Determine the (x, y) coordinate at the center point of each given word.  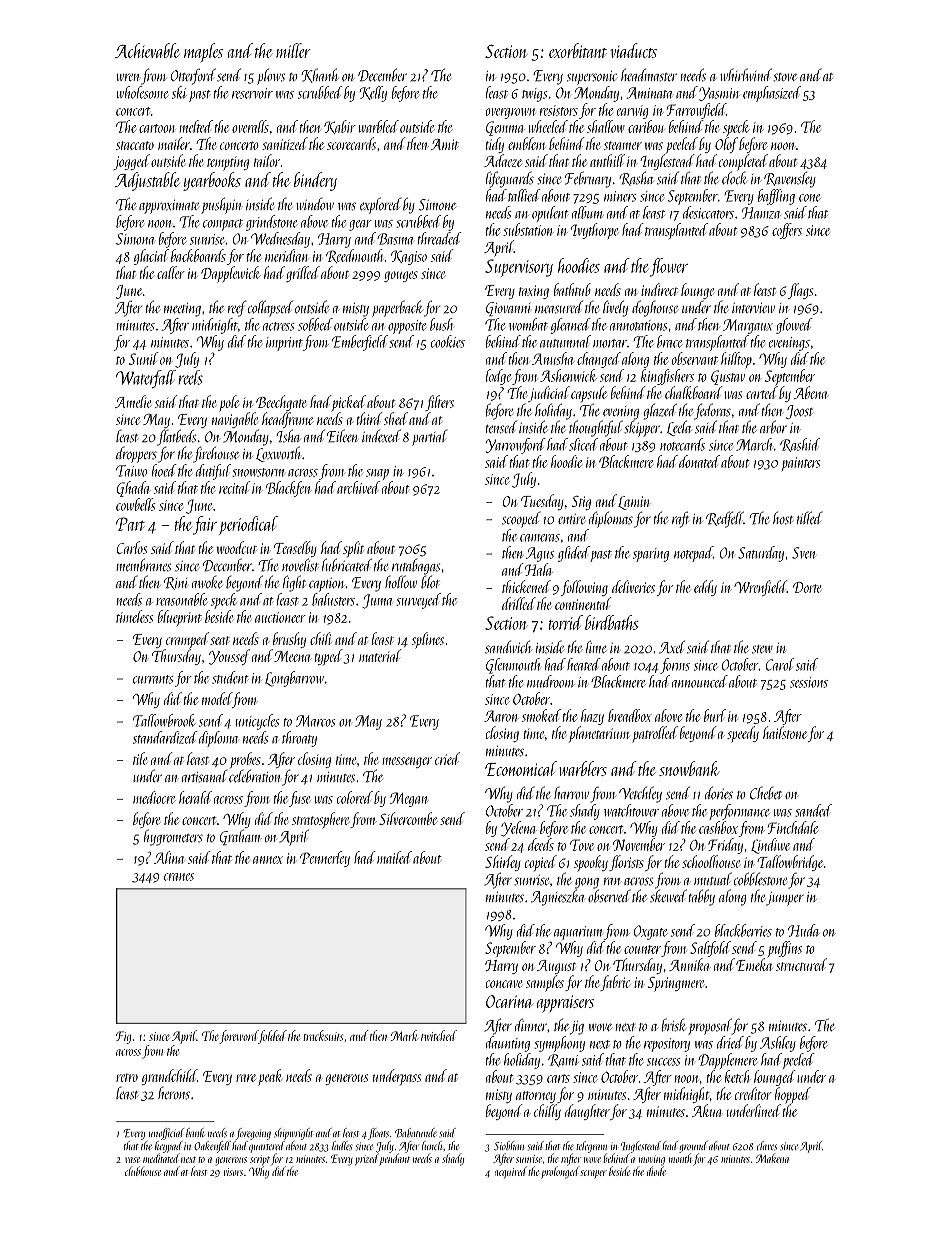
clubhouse (143, 1171)
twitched (439, 1035)
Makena (772, 1158)
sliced (583, 444)
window (315, 203)
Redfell (725, 519)
